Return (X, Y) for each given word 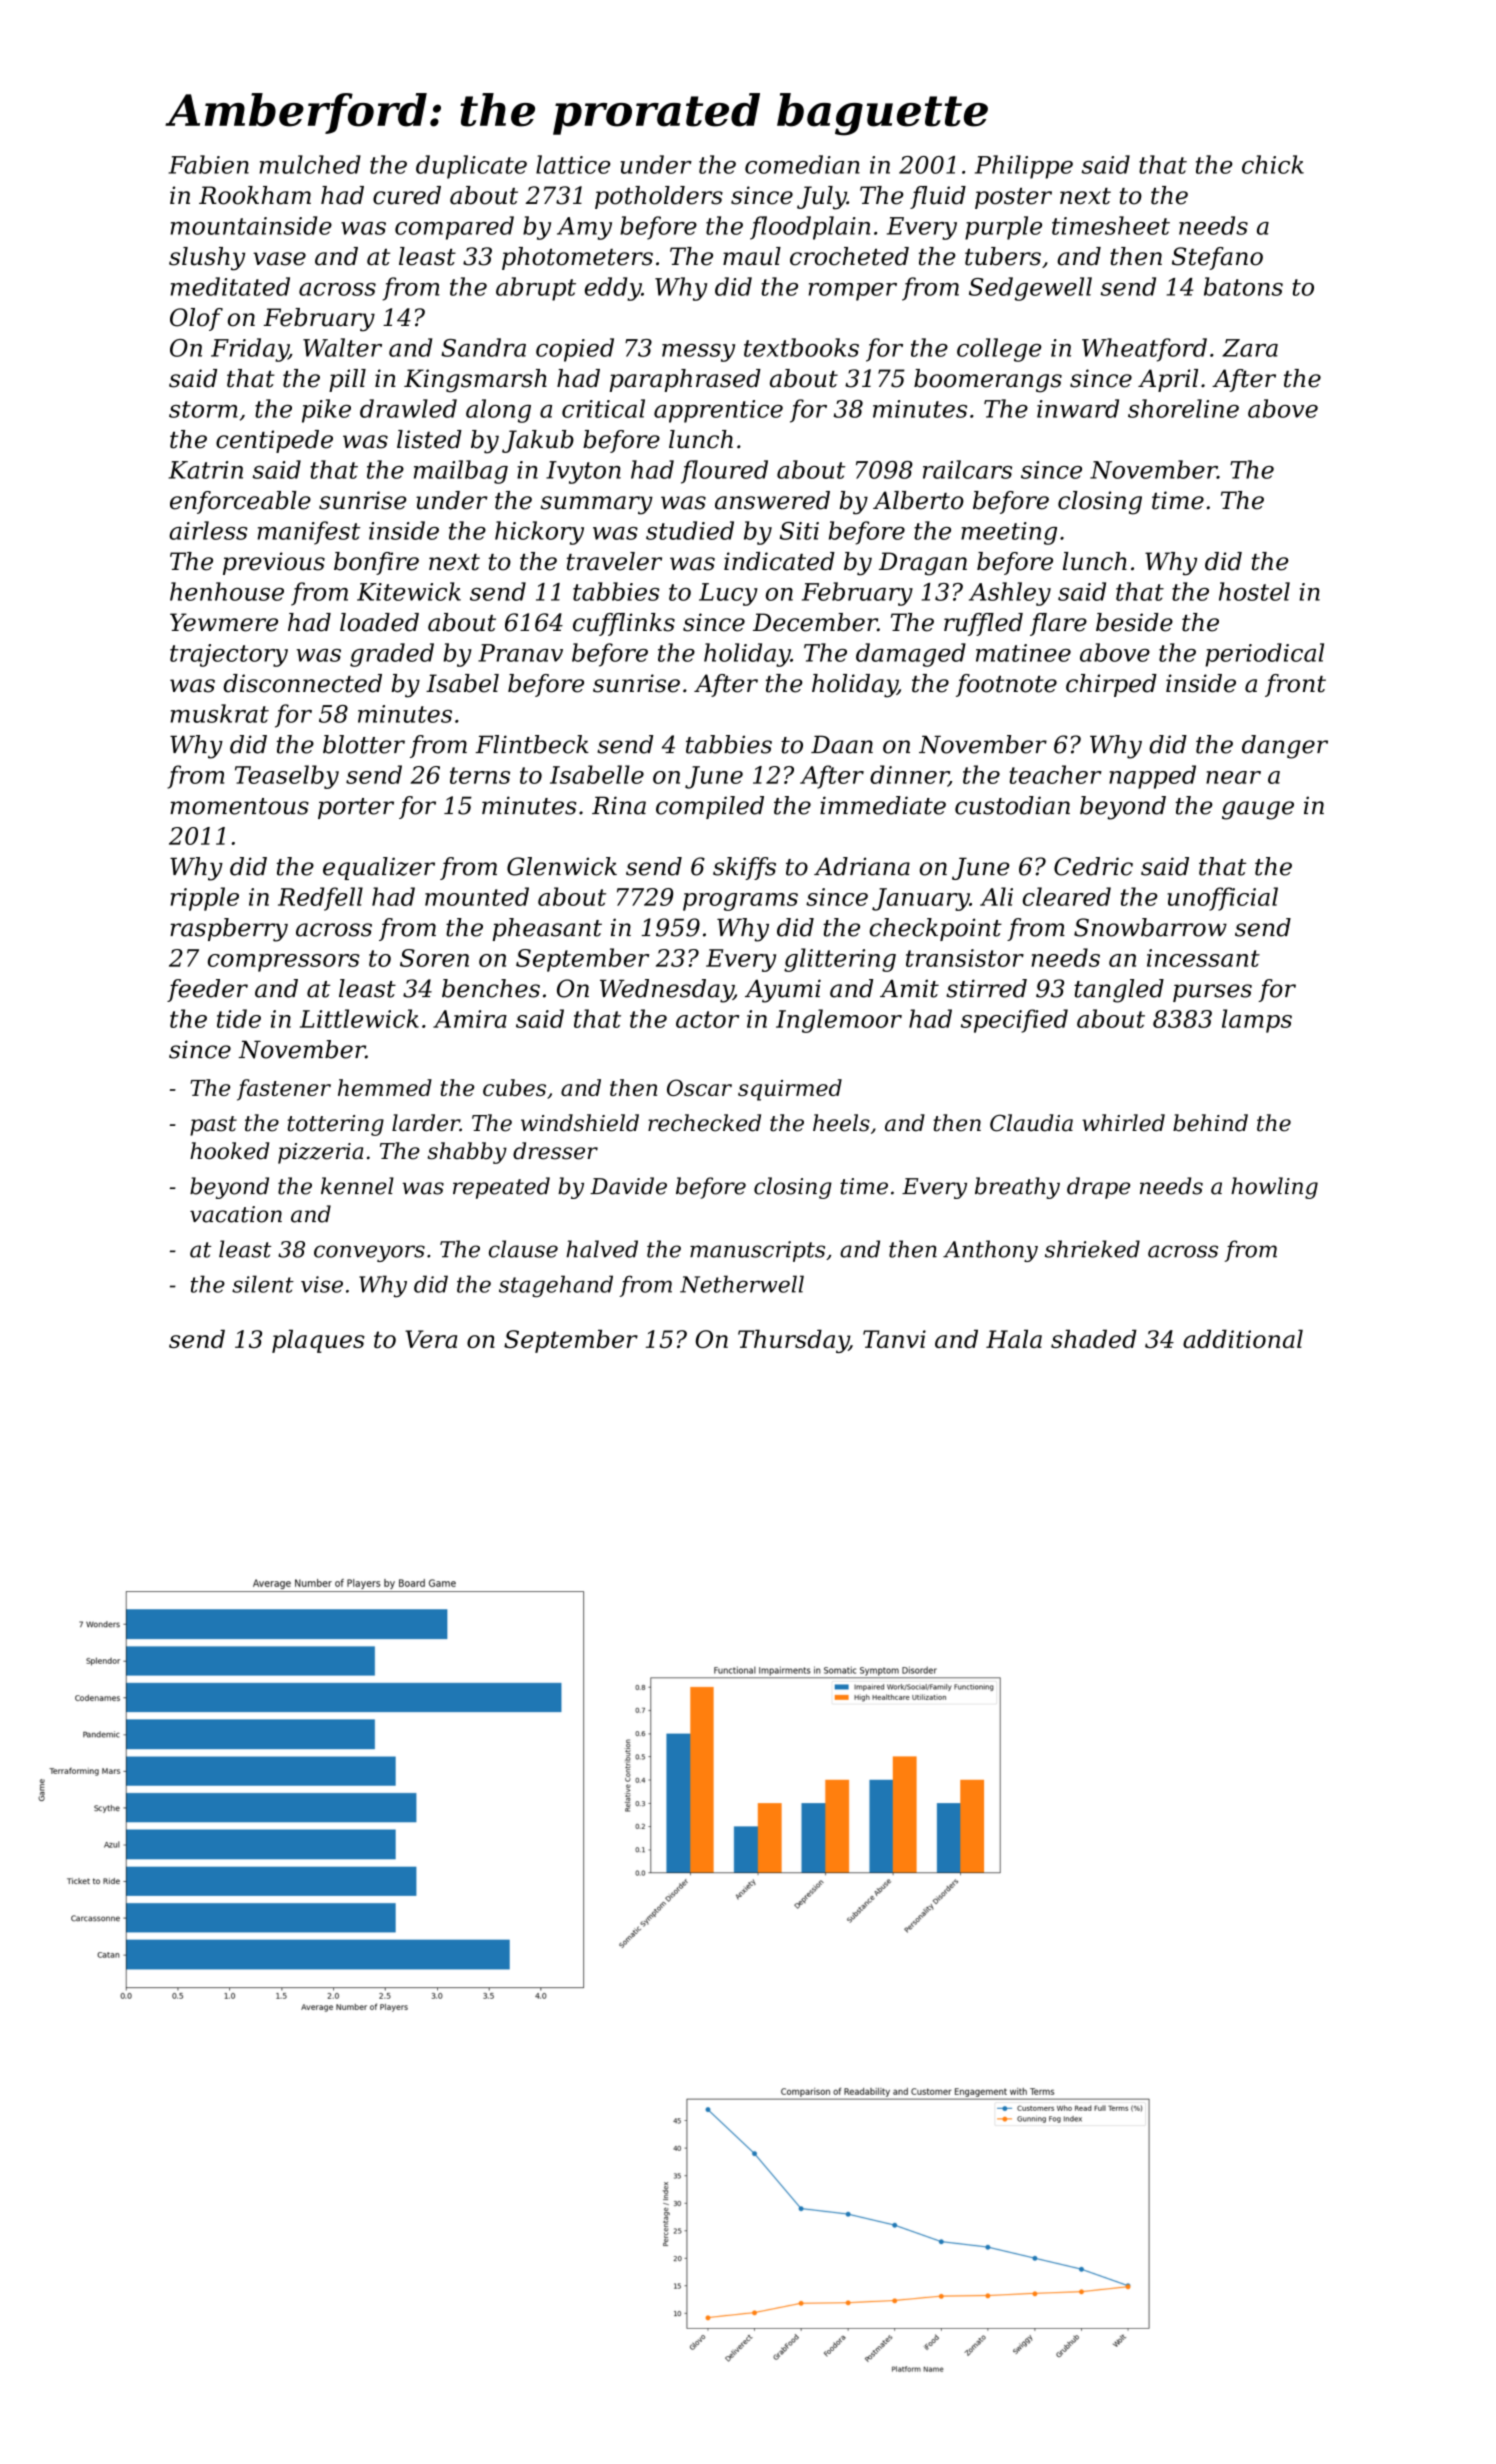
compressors (284, 963)
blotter (364, 744)
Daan (842, 744)
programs (740, 902)
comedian (802, 164)
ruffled (983, 624)
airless (208, 530)
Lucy (728, 594)
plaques (318, 1341)
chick (1273, 164)
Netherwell (742, 1284)
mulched (310, 164)
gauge (1258, 810)
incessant (1203, 958)
